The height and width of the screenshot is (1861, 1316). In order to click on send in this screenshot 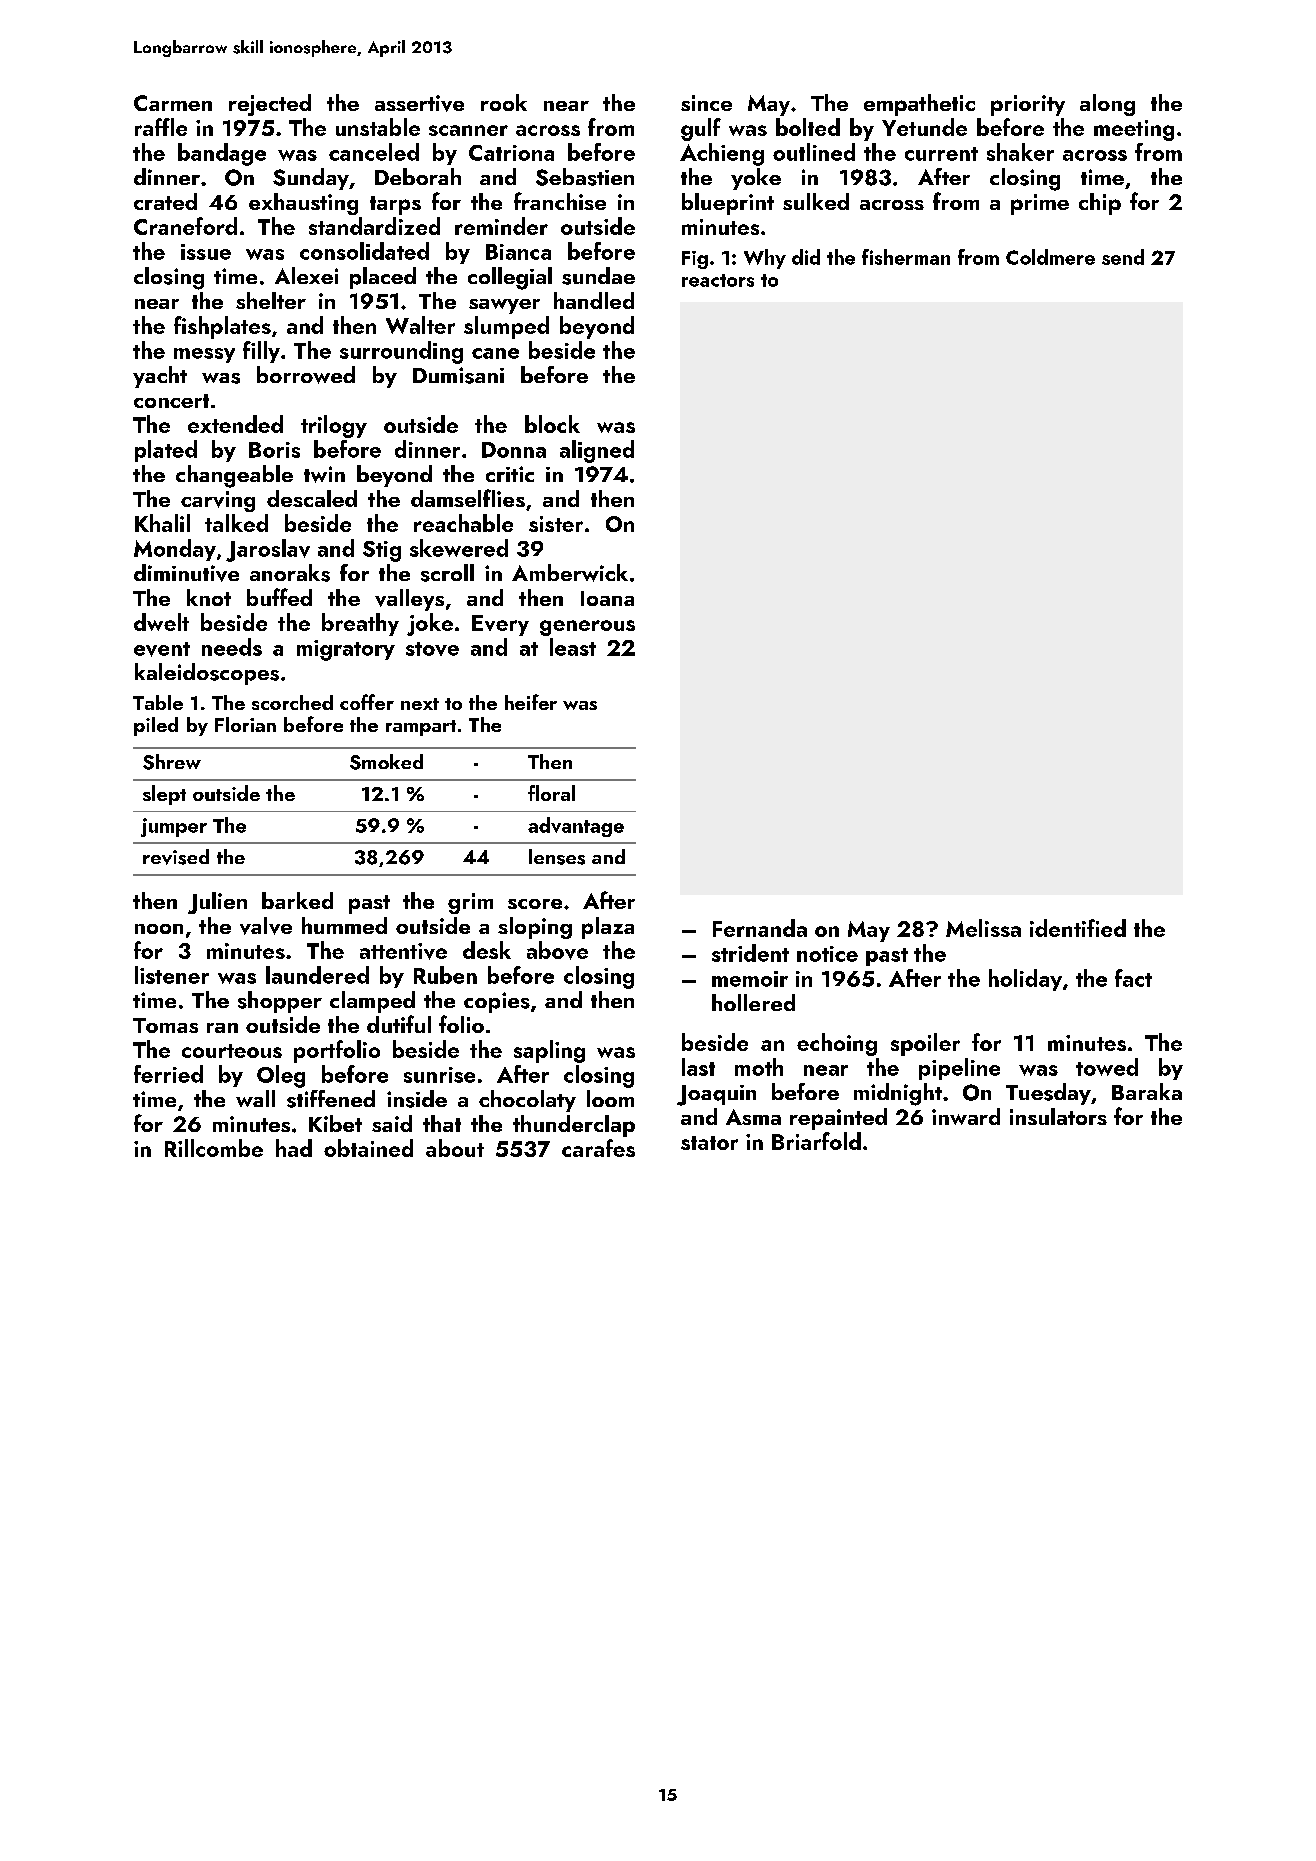, I will do `click(1123, 257)`.
